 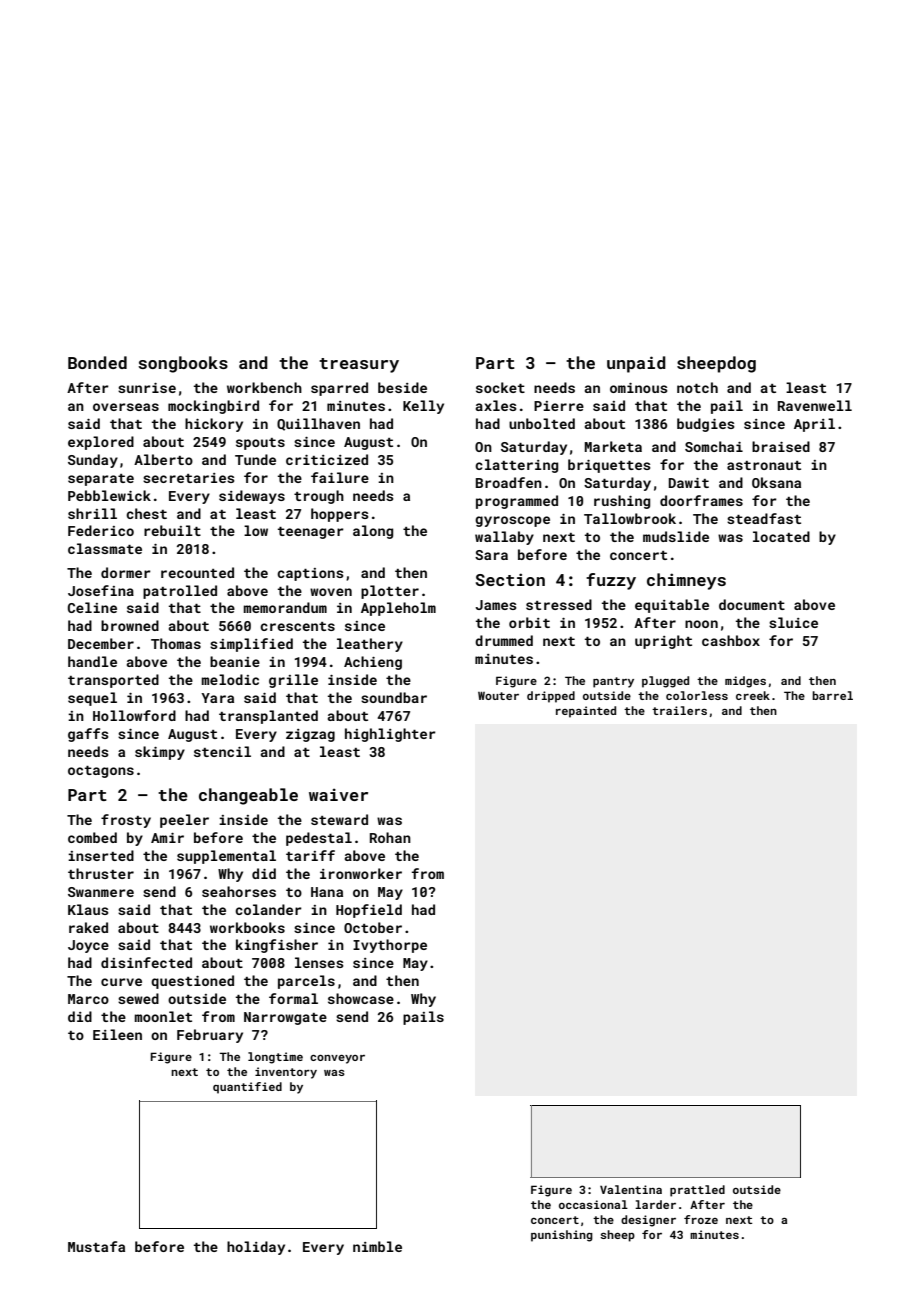 What do you see at coordinates (340, 515) in the screenshot?
I see `hoppers` at bounding box center [340, 515].
